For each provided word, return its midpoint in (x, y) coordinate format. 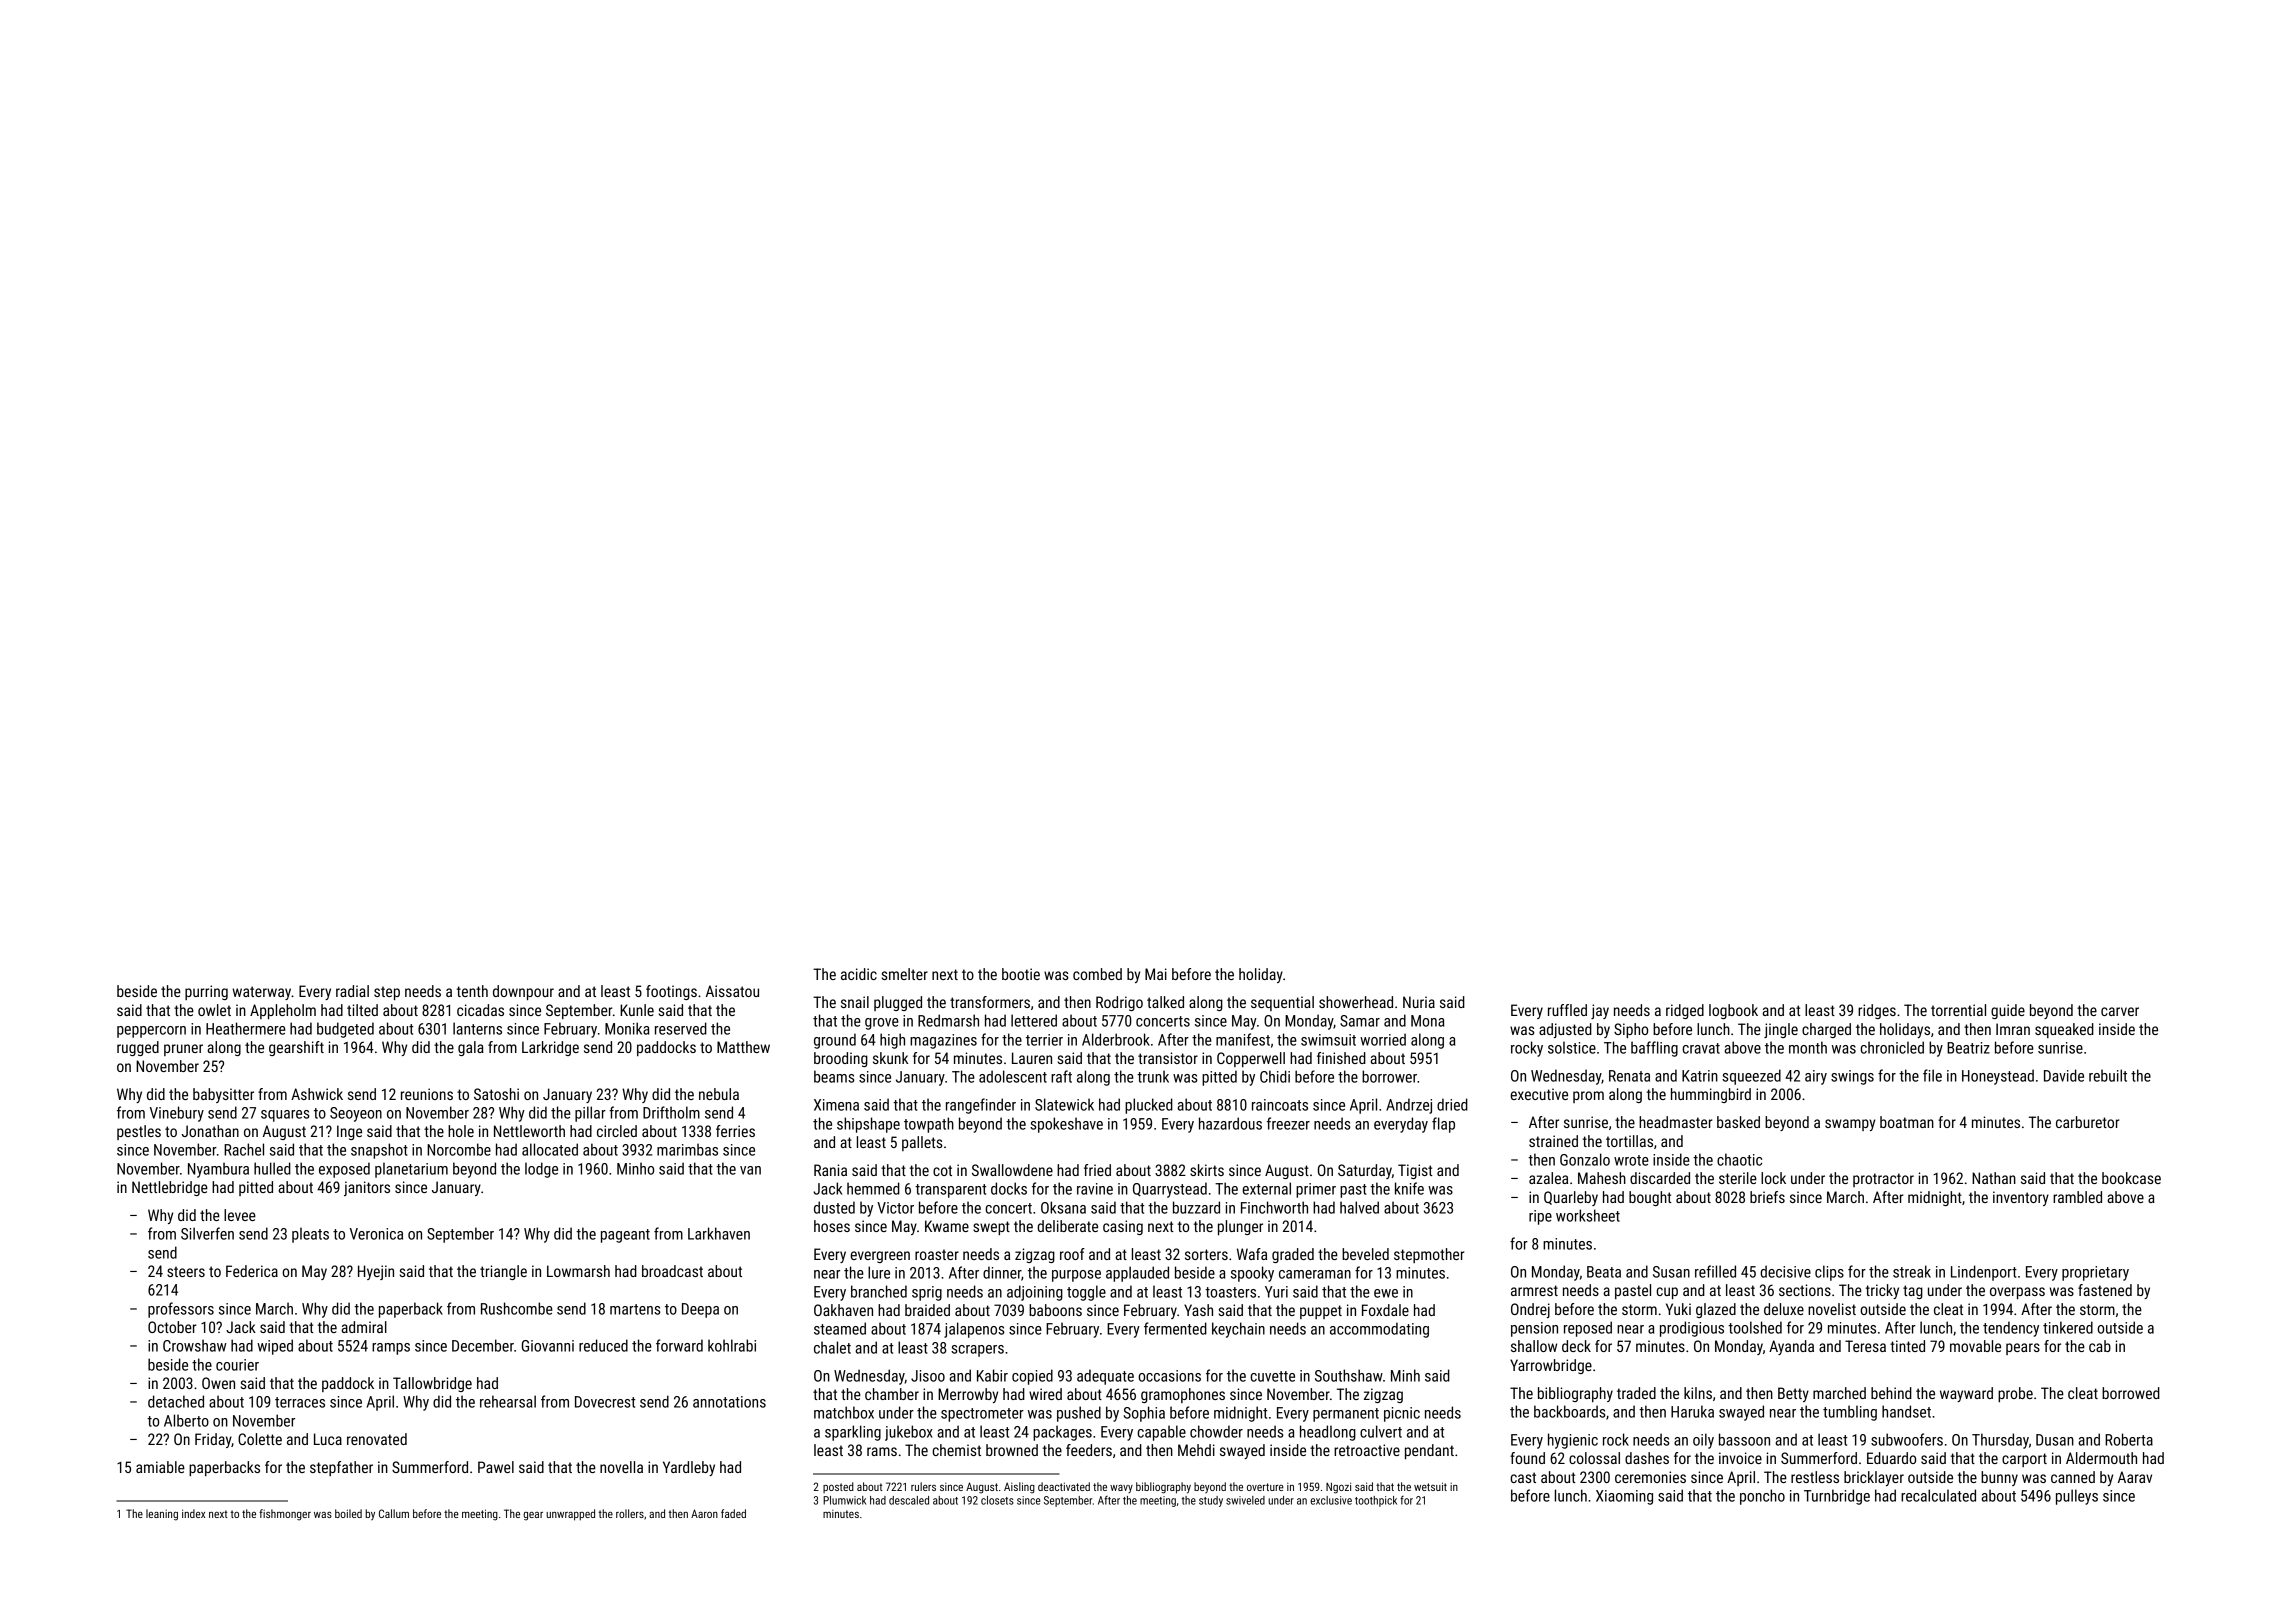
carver (2120, 1011)
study (1211, 1501)
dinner (1002, 1272)
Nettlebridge (170, 1188)
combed (1097, 974)
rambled (2077, 1197)
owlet (214, 1010)
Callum (394, 1513)
